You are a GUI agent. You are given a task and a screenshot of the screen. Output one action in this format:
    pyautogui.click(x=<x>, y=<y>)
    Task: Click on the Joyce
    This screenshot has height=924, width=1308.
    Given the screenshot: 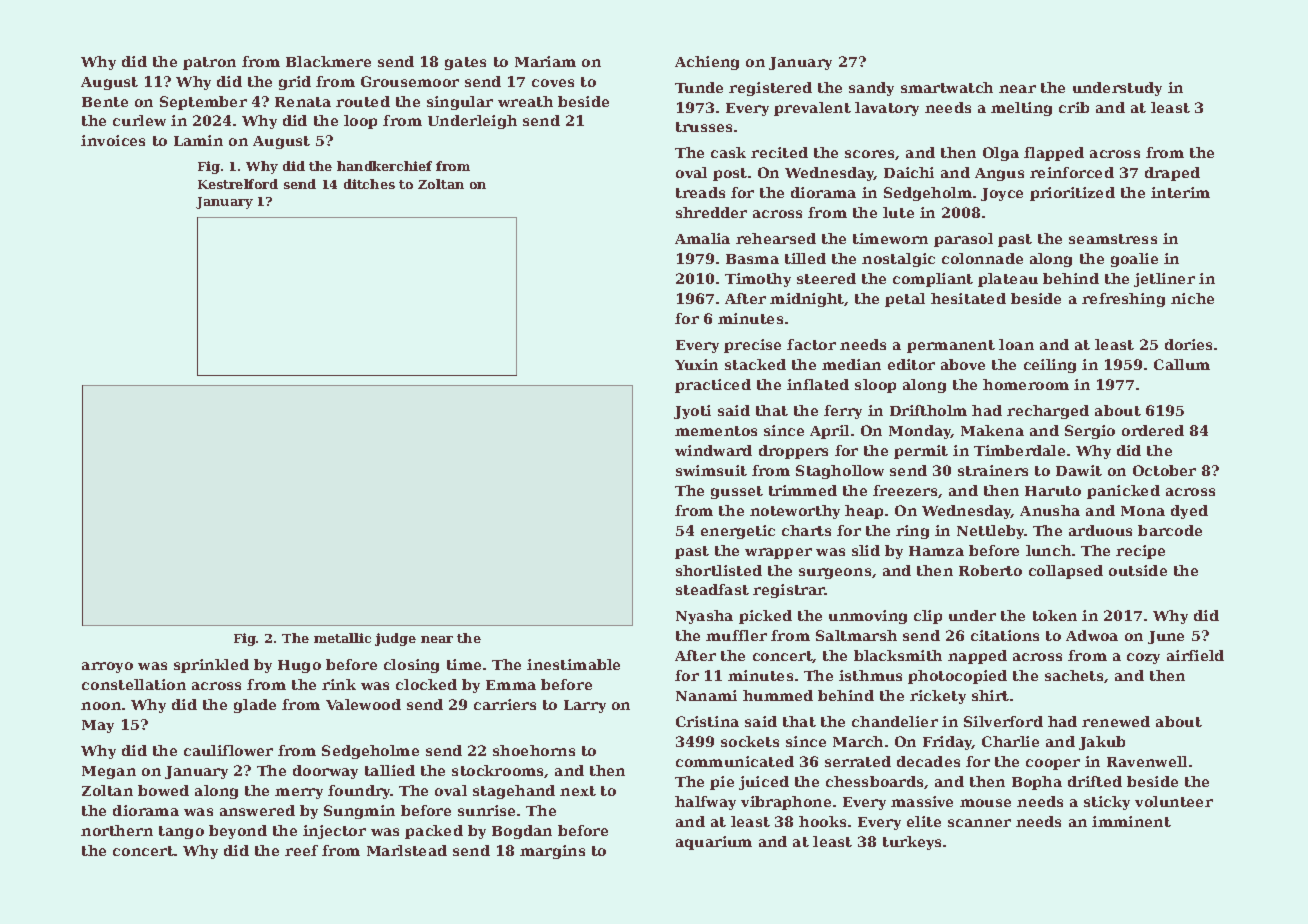 What is the action you would take?
    pyautogui.click(x=1002, y=194)
